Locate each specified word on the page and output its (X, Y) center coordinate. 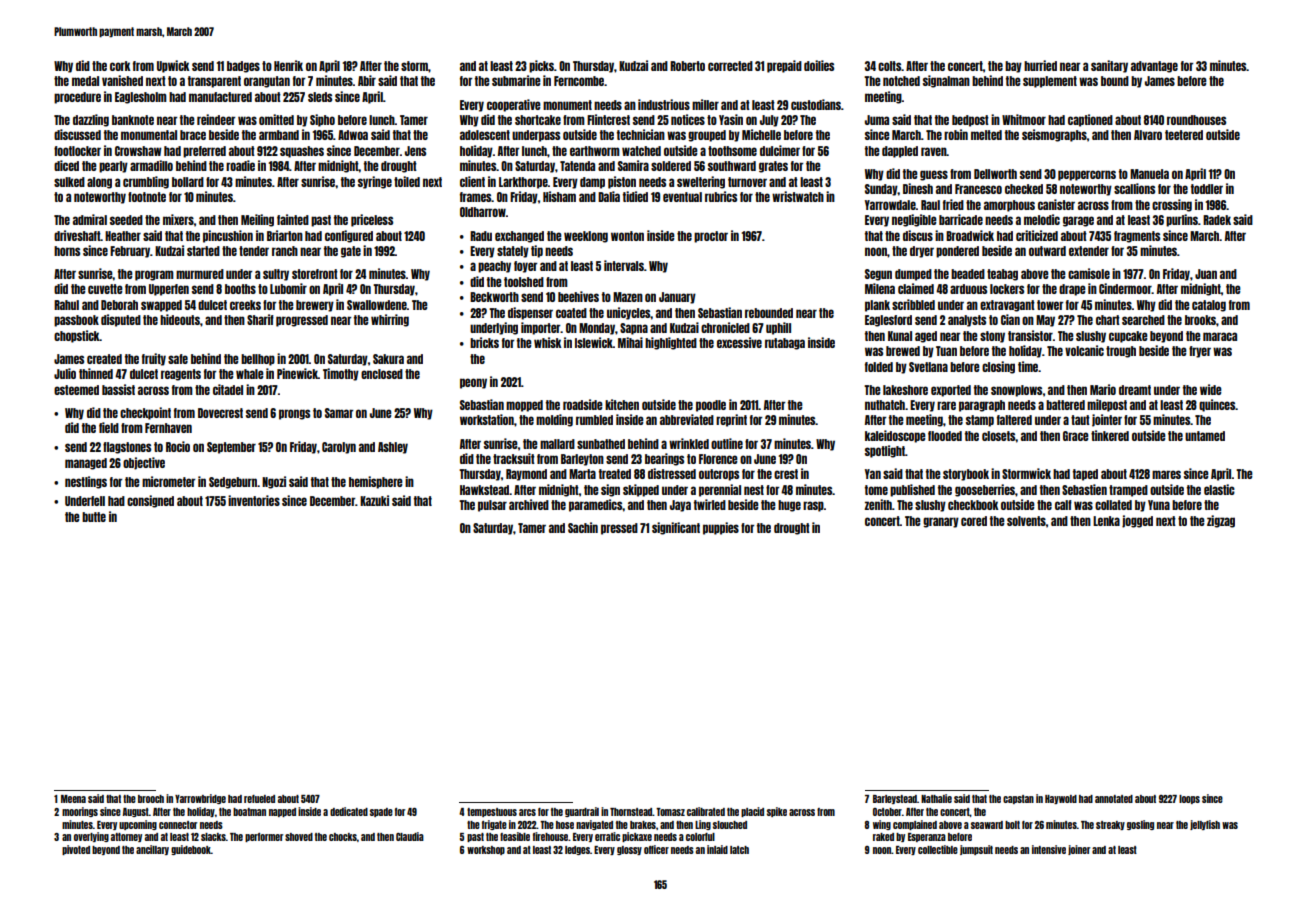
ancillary (152, 850)
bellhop (258, 360)
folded (879, 367)
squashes (302, 152)
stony (992, 337)
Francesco (978, 189)
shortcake (538, 120)
